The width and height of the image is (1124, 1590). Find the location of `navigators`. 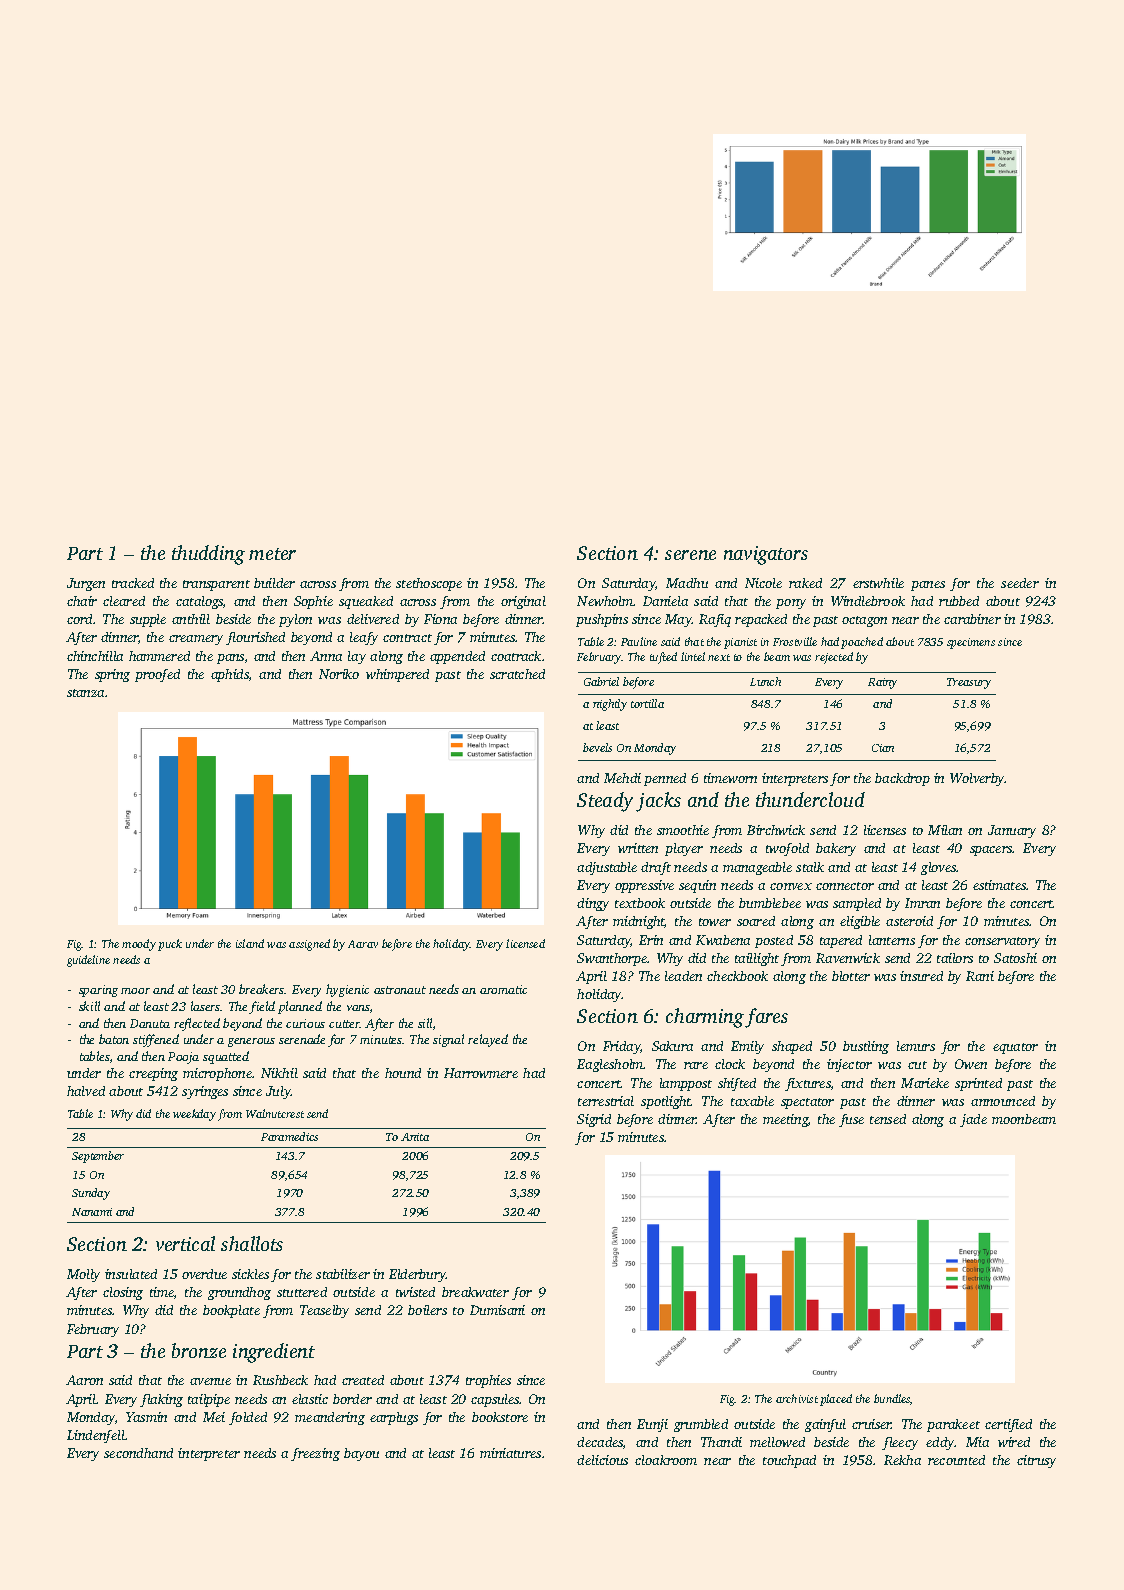

navigators is located at coordinates (766, 555).
